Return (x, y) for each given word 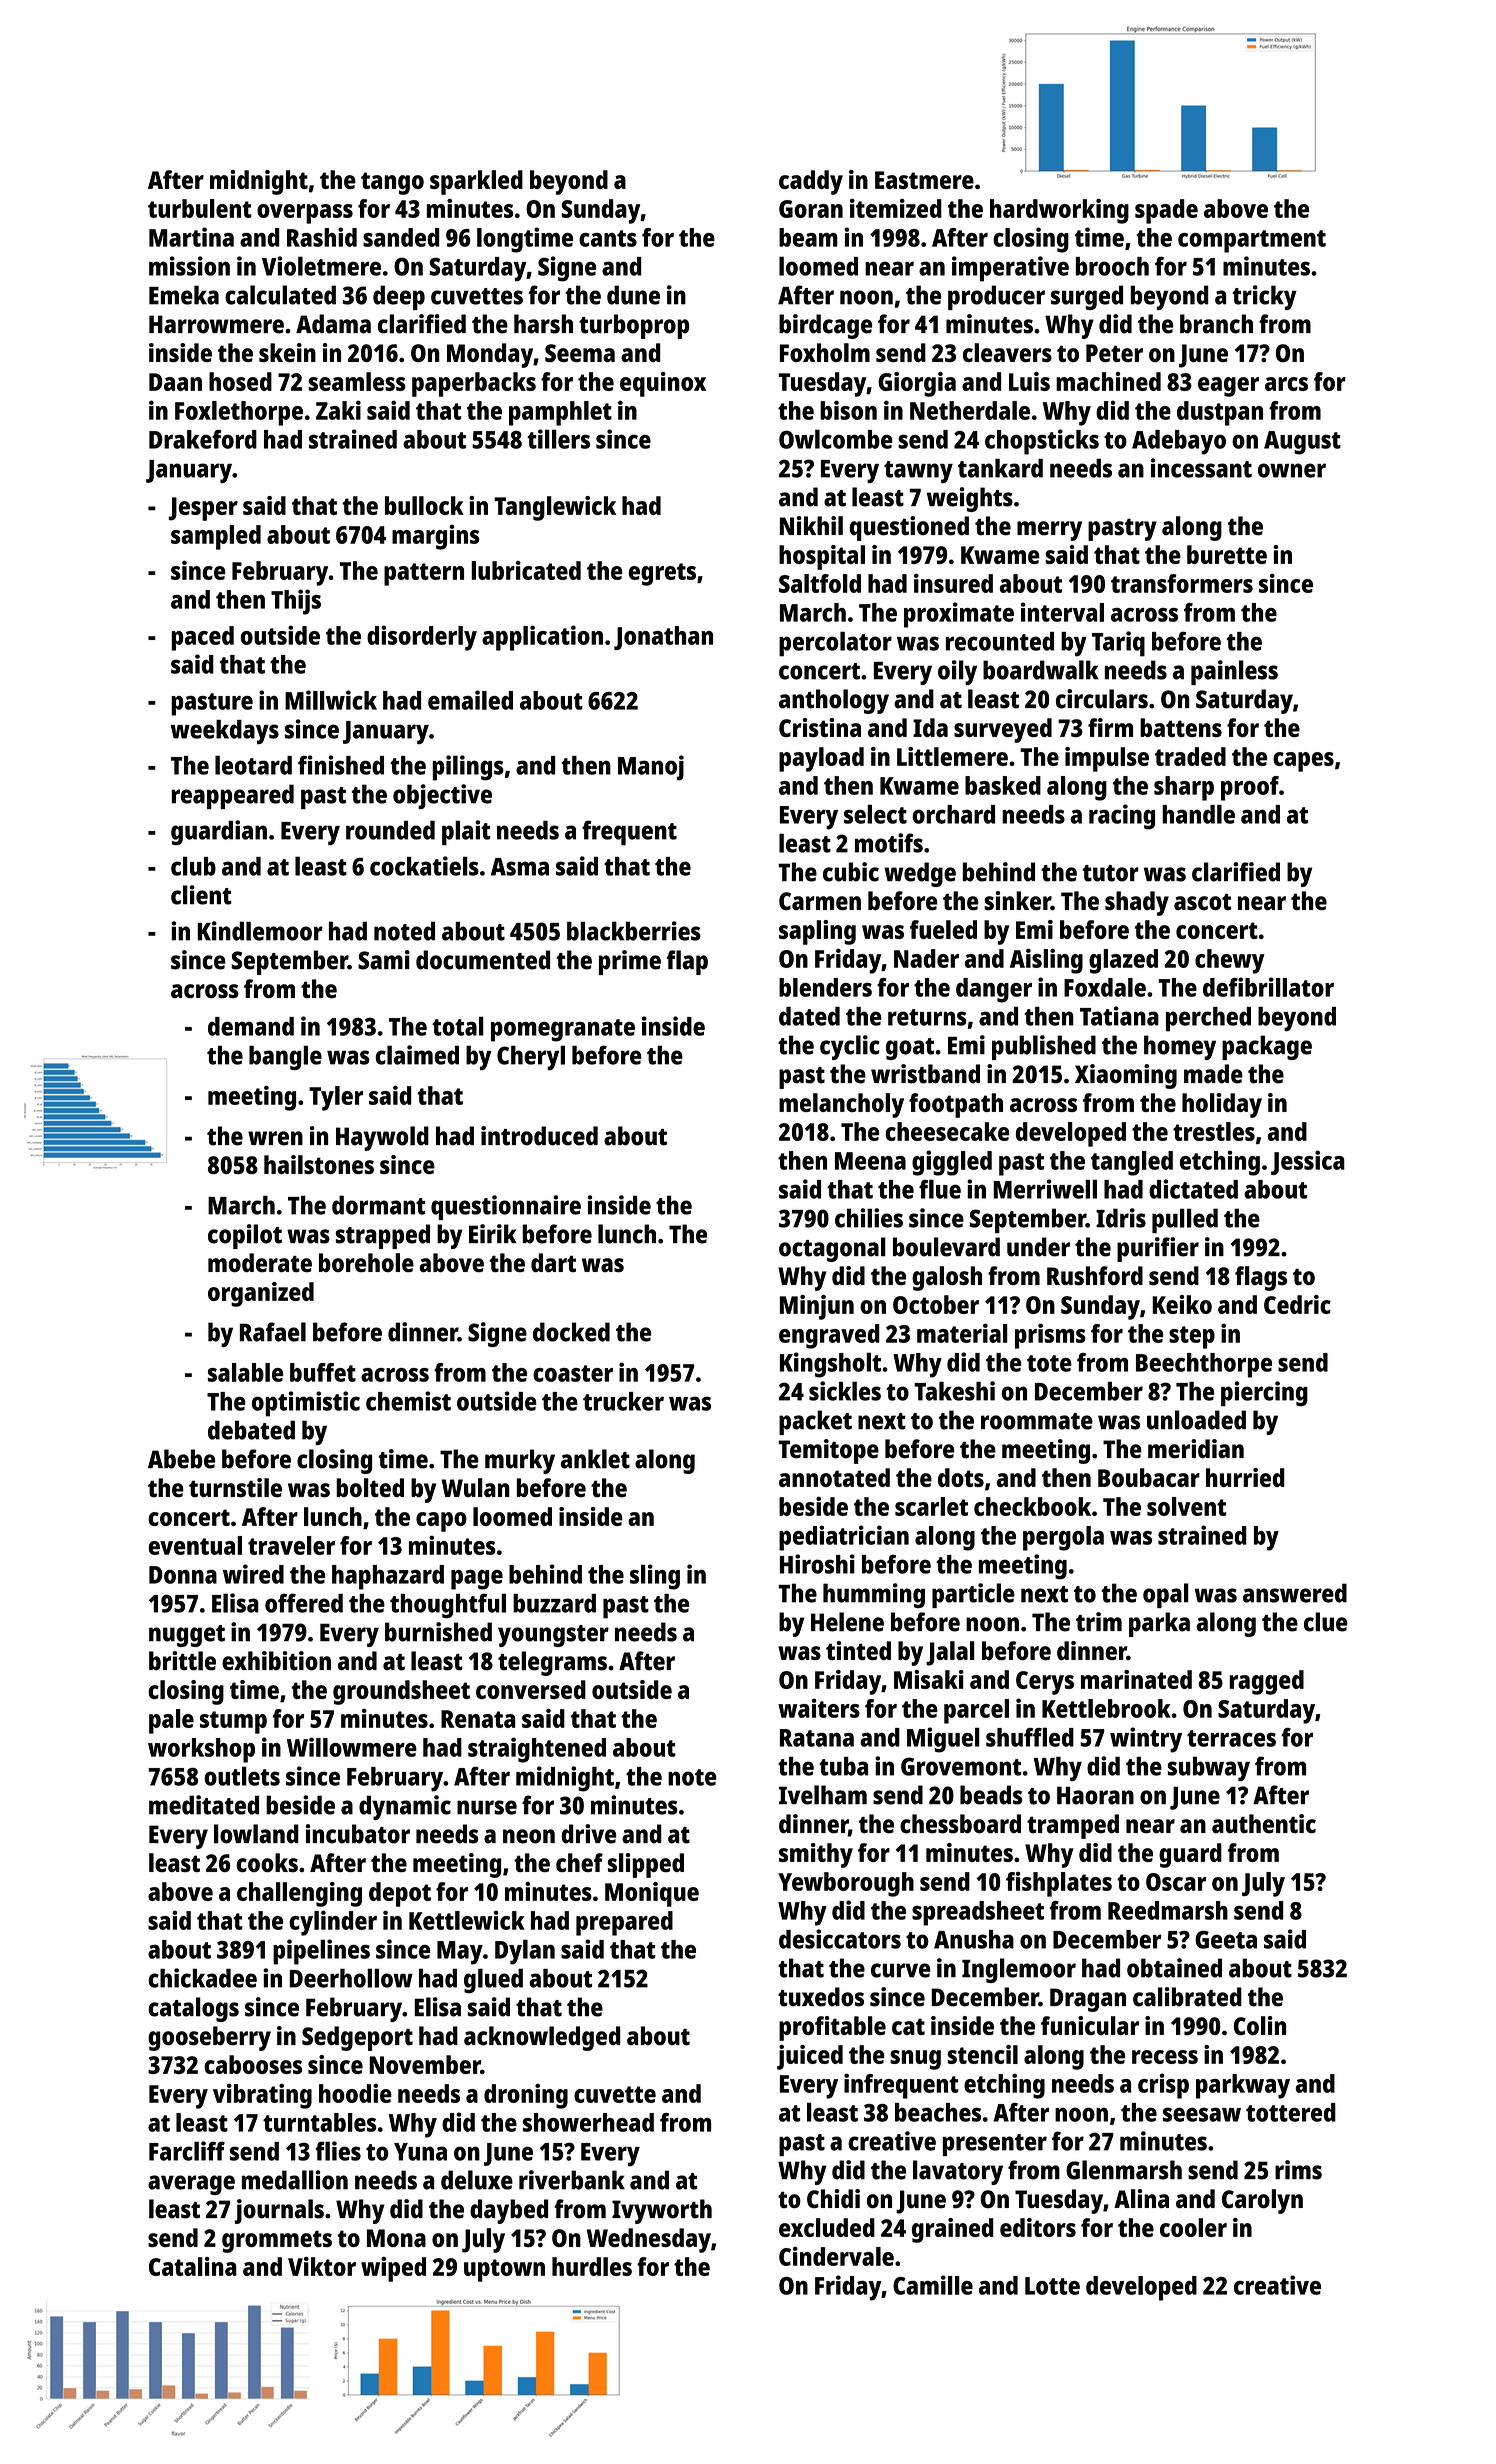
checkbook (1032, 1506)
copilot (245, 1236)
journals (279, 2211)
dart (553, 1263)
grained (953, 2230)
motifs (889, 843)
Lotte (1052, 2286)
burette (1227, 554)
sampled (216, 537)
